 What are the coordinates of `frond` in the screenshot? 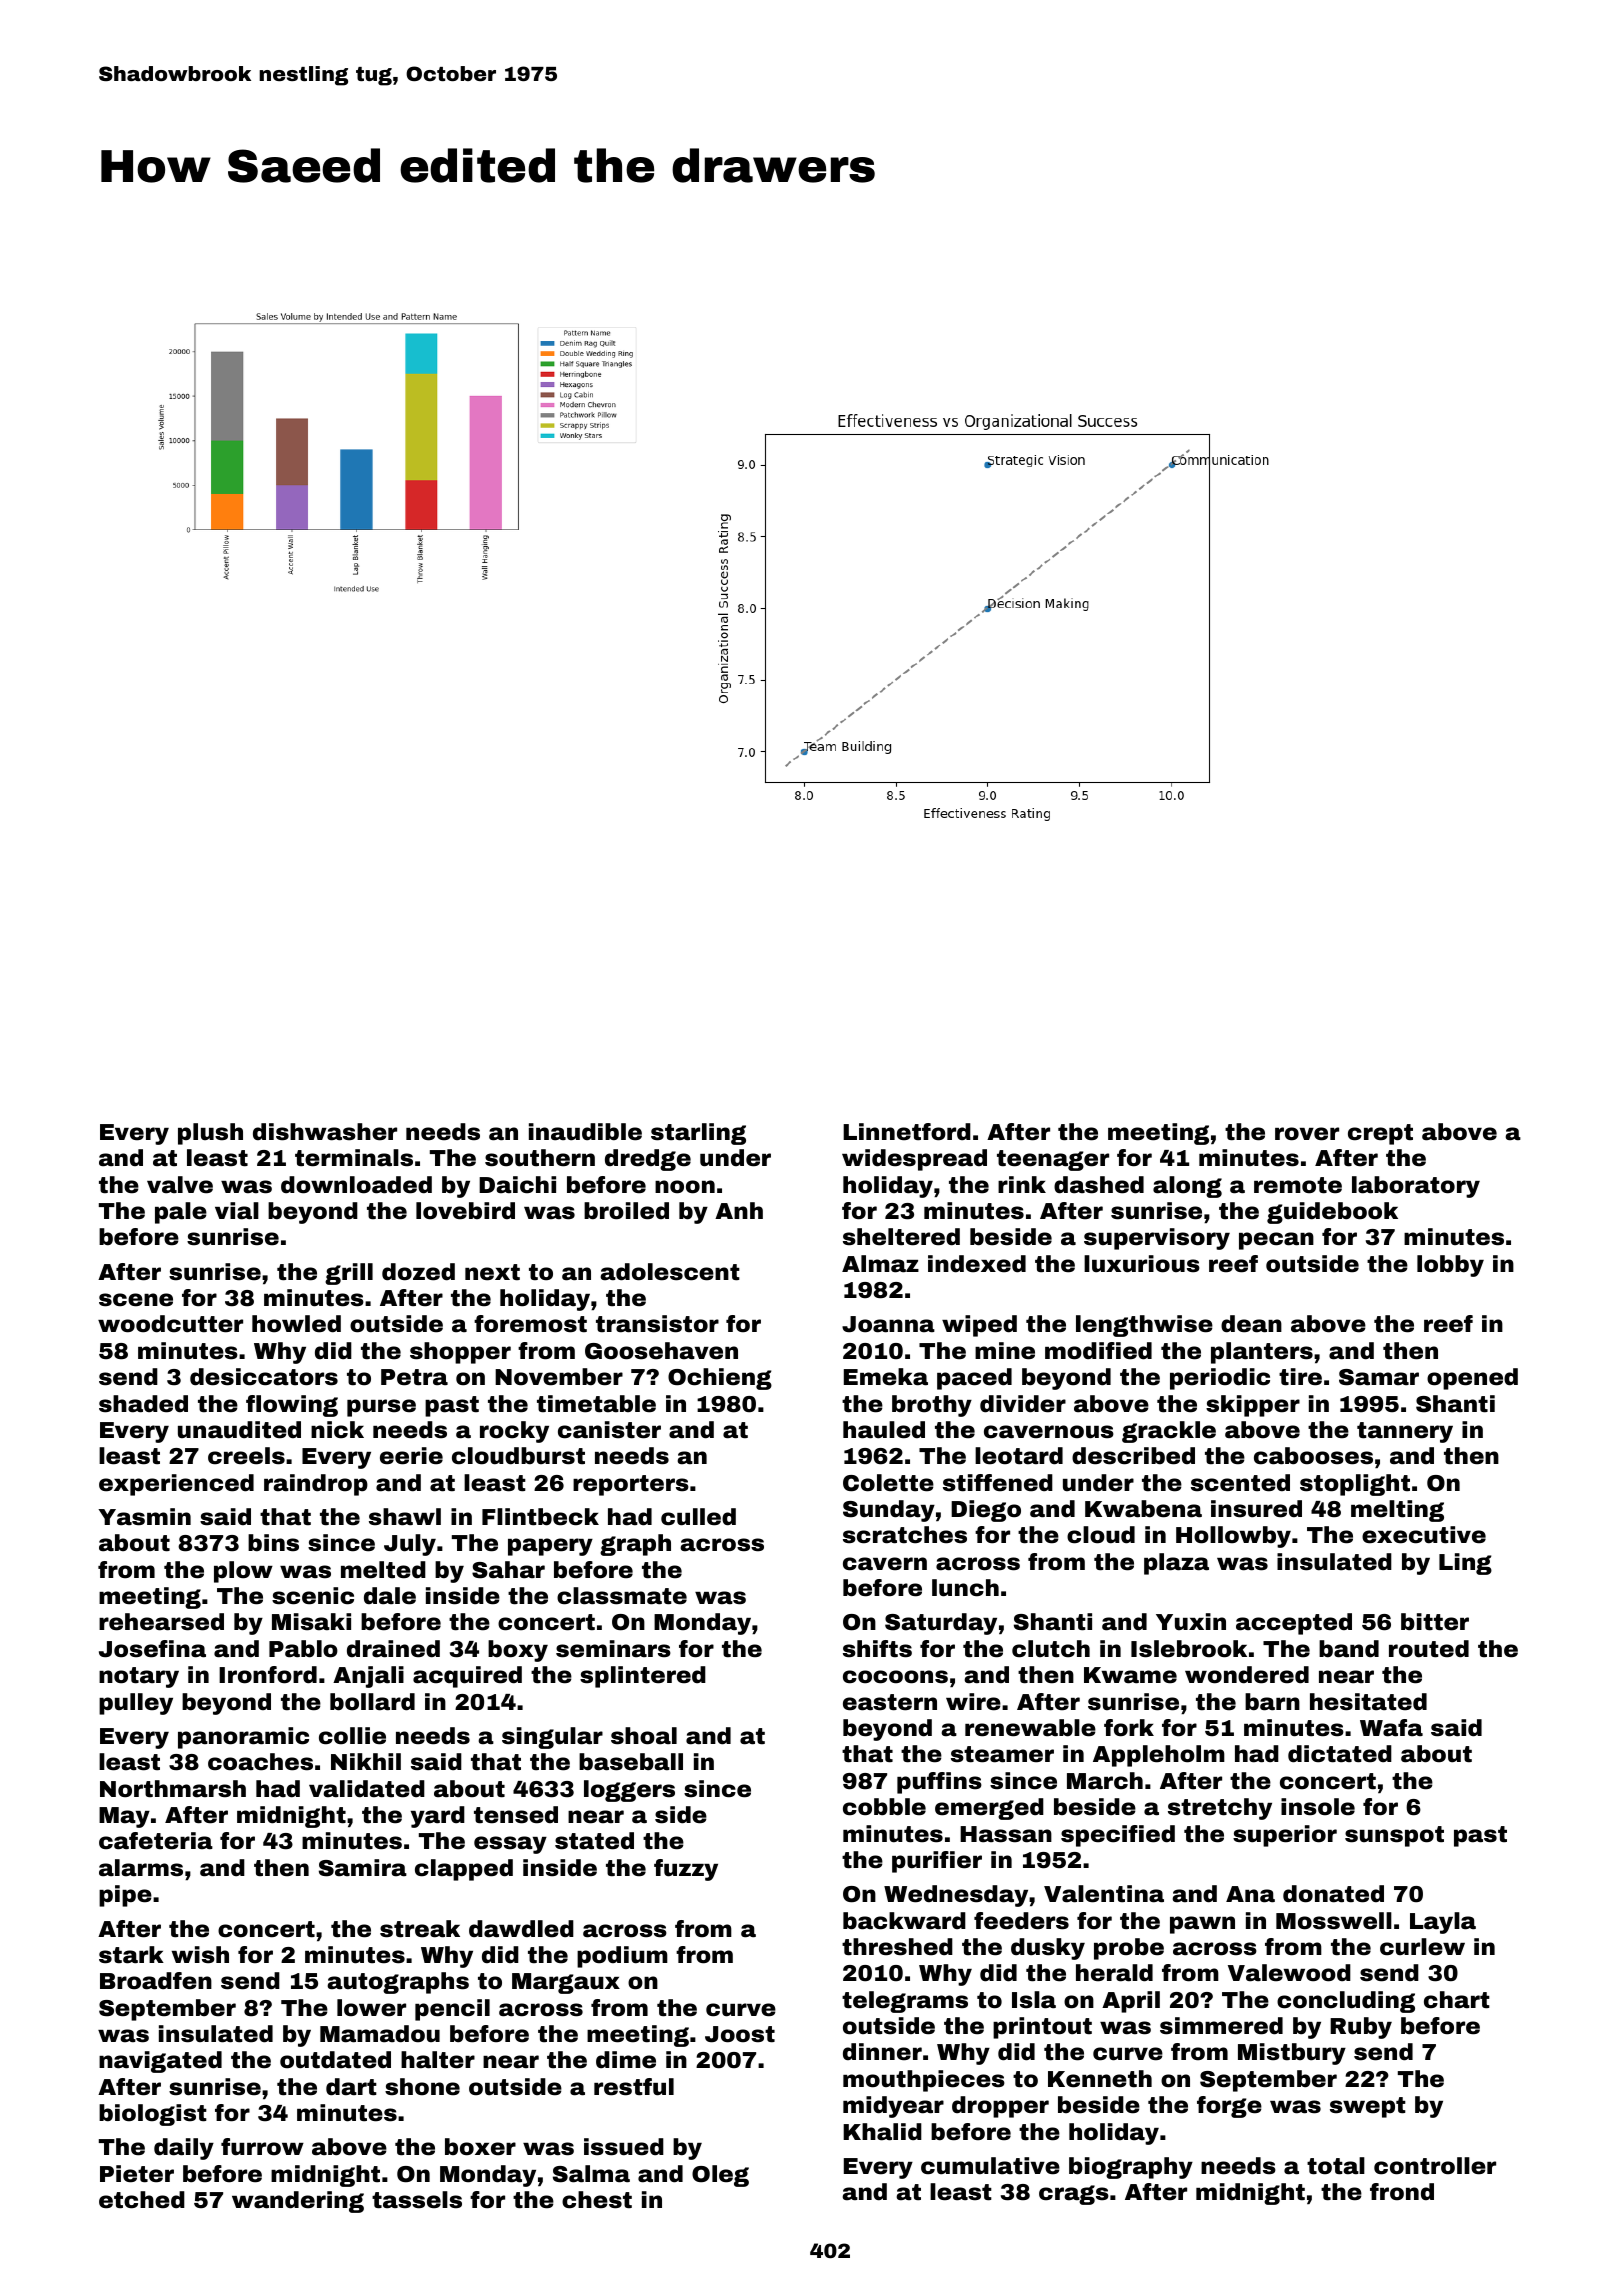 It's located at (1402, 2192).
